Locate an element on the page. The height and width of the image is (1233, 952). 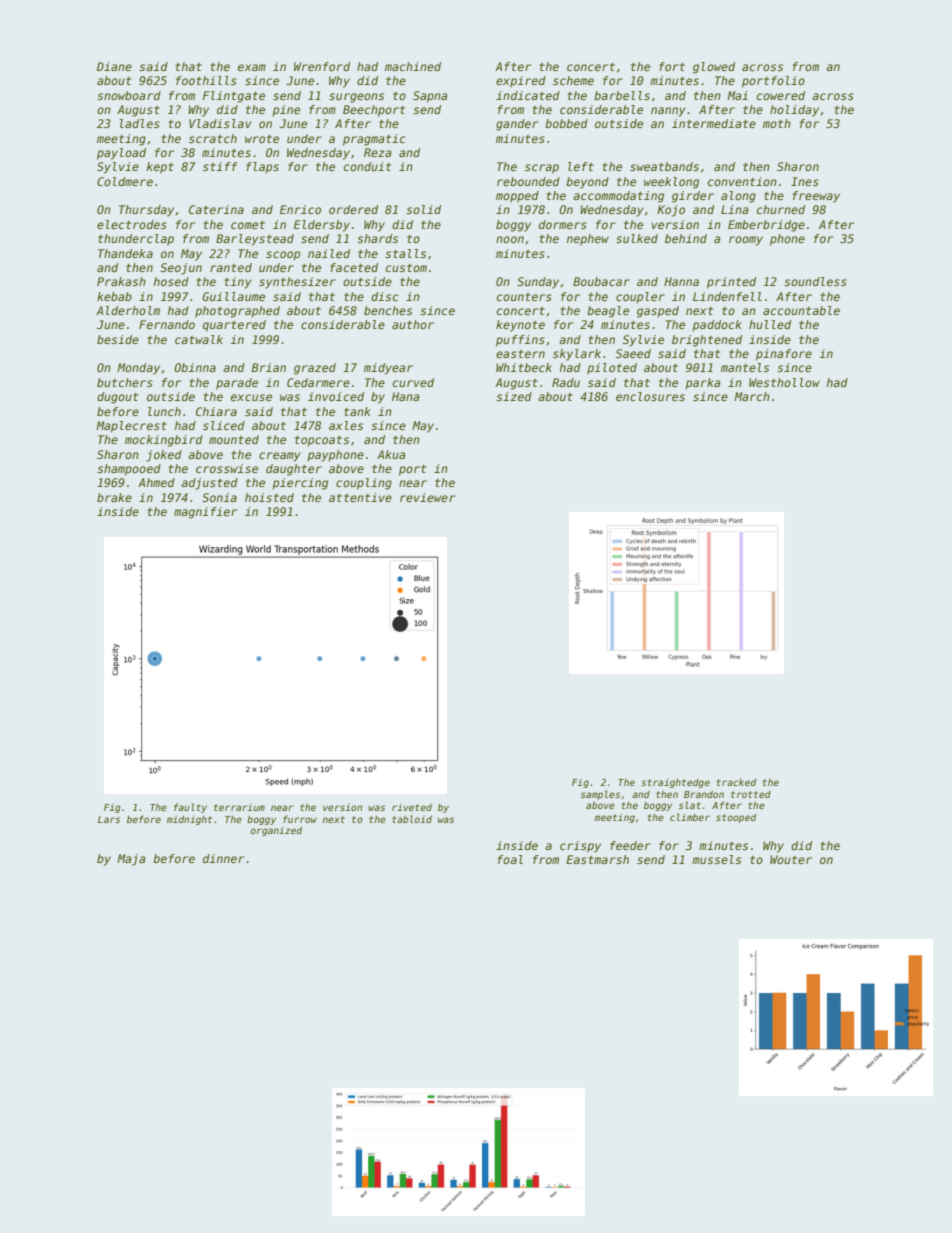
terrarium is located at coordinates (239, 807).
